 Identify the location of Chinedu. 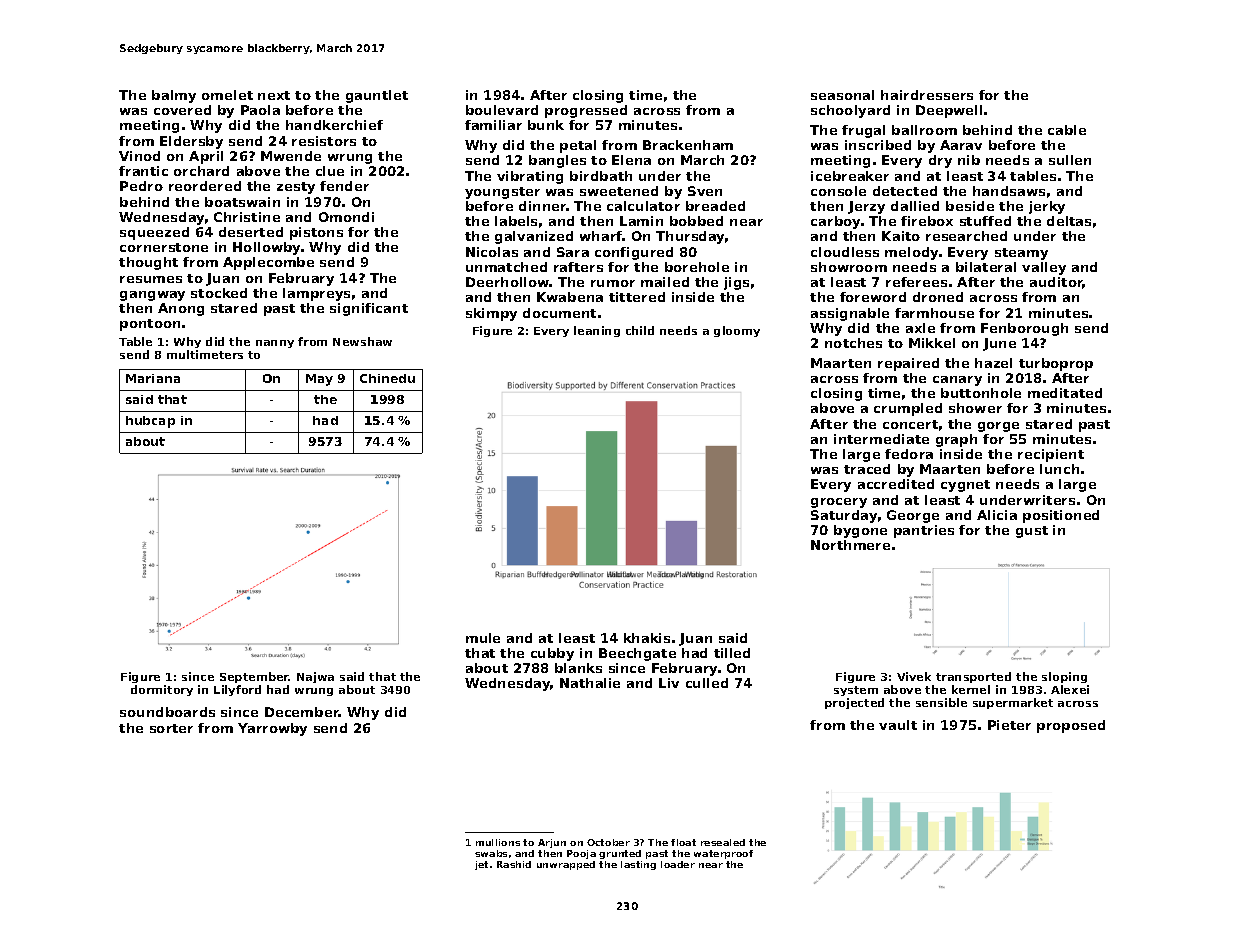
(387, 378).
